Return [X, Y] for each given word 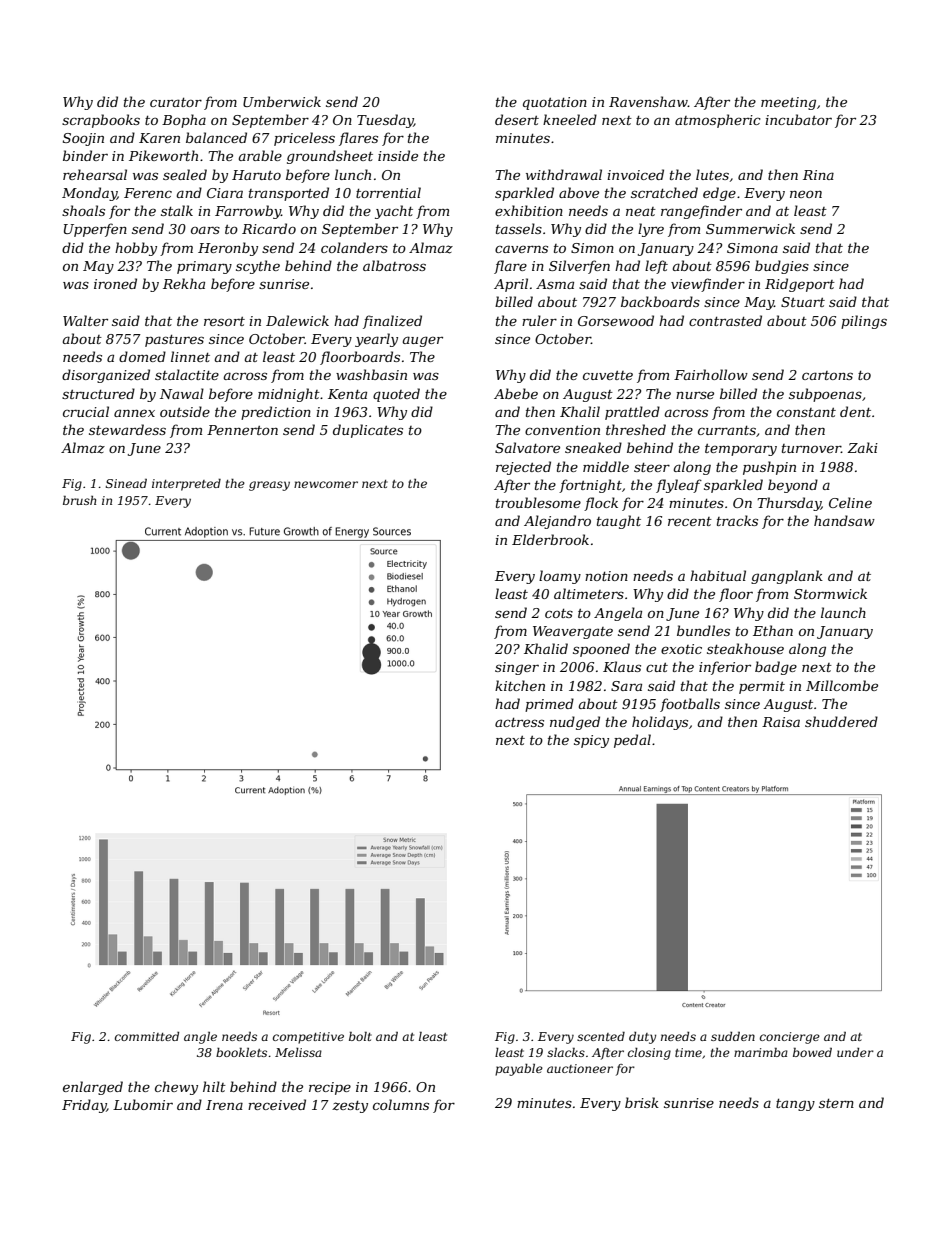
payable [519, 1070]
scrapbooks [101, 121]
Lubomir [143, 1104]
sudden [733, 1036]
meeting [788, 103]
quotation [555, 103]
